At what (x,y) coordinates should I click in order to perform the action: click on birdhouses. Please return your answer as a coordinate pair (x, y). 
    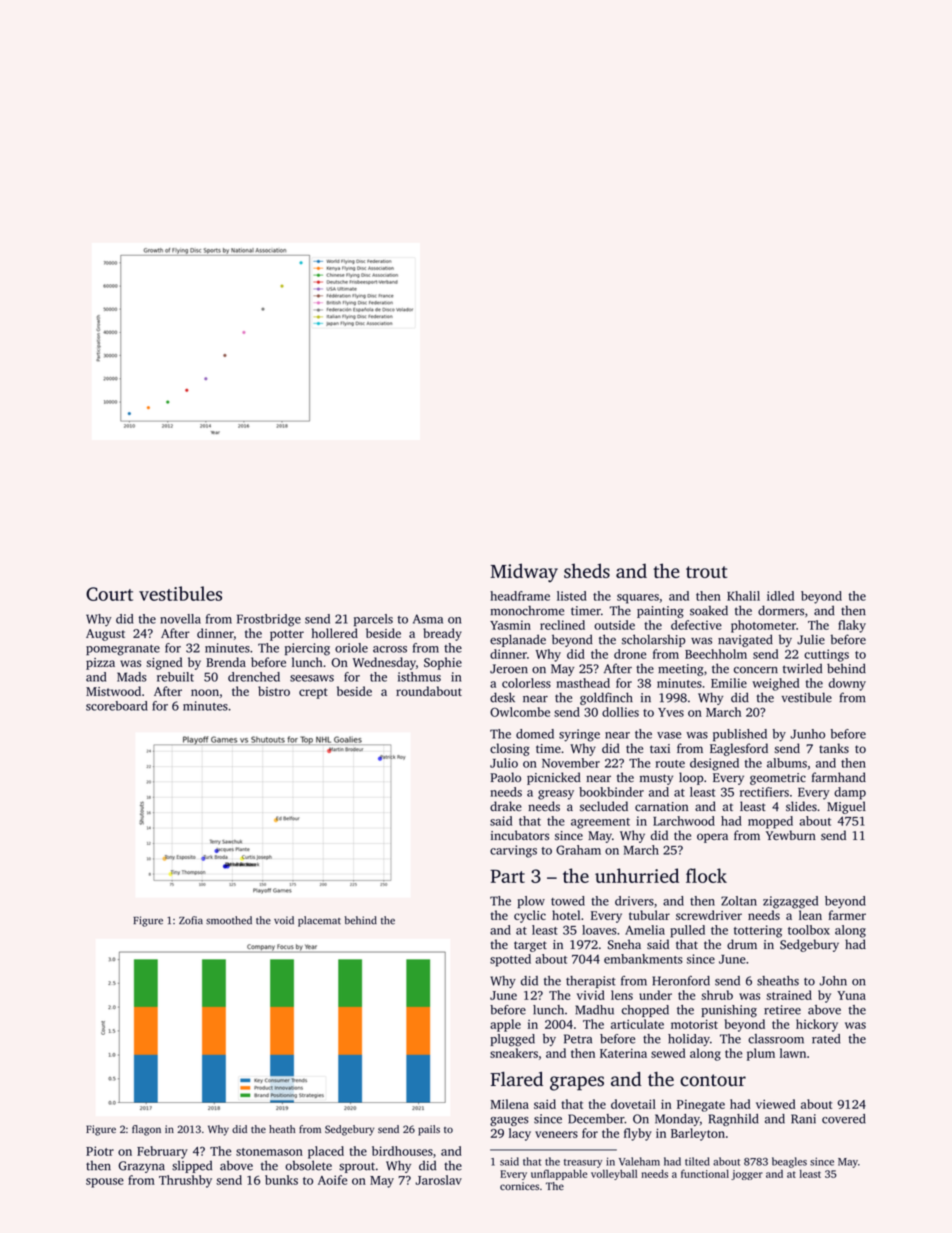
    Looking at the image, I should click on (402, 1151).
